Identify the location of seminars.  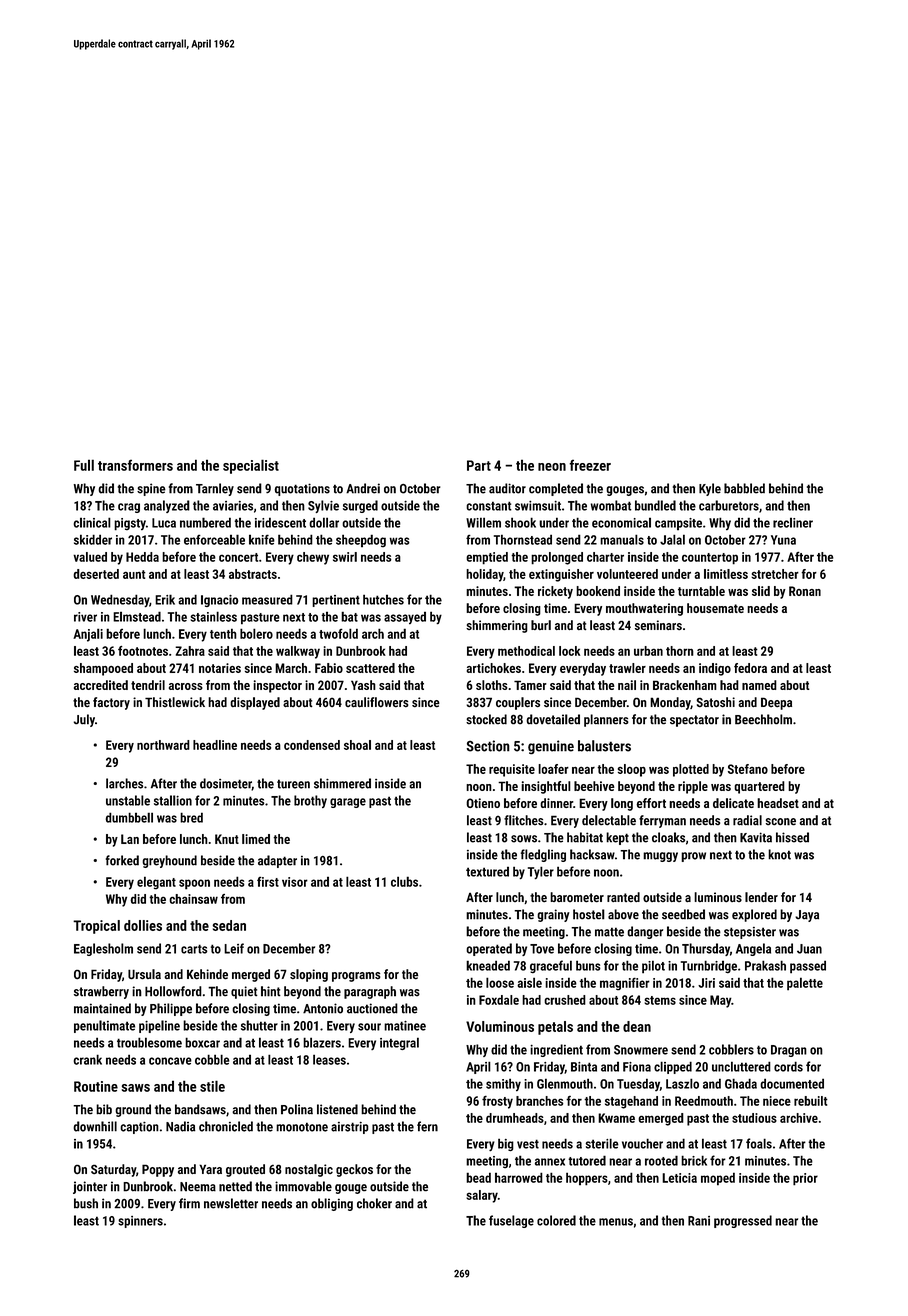
(658, 625).
